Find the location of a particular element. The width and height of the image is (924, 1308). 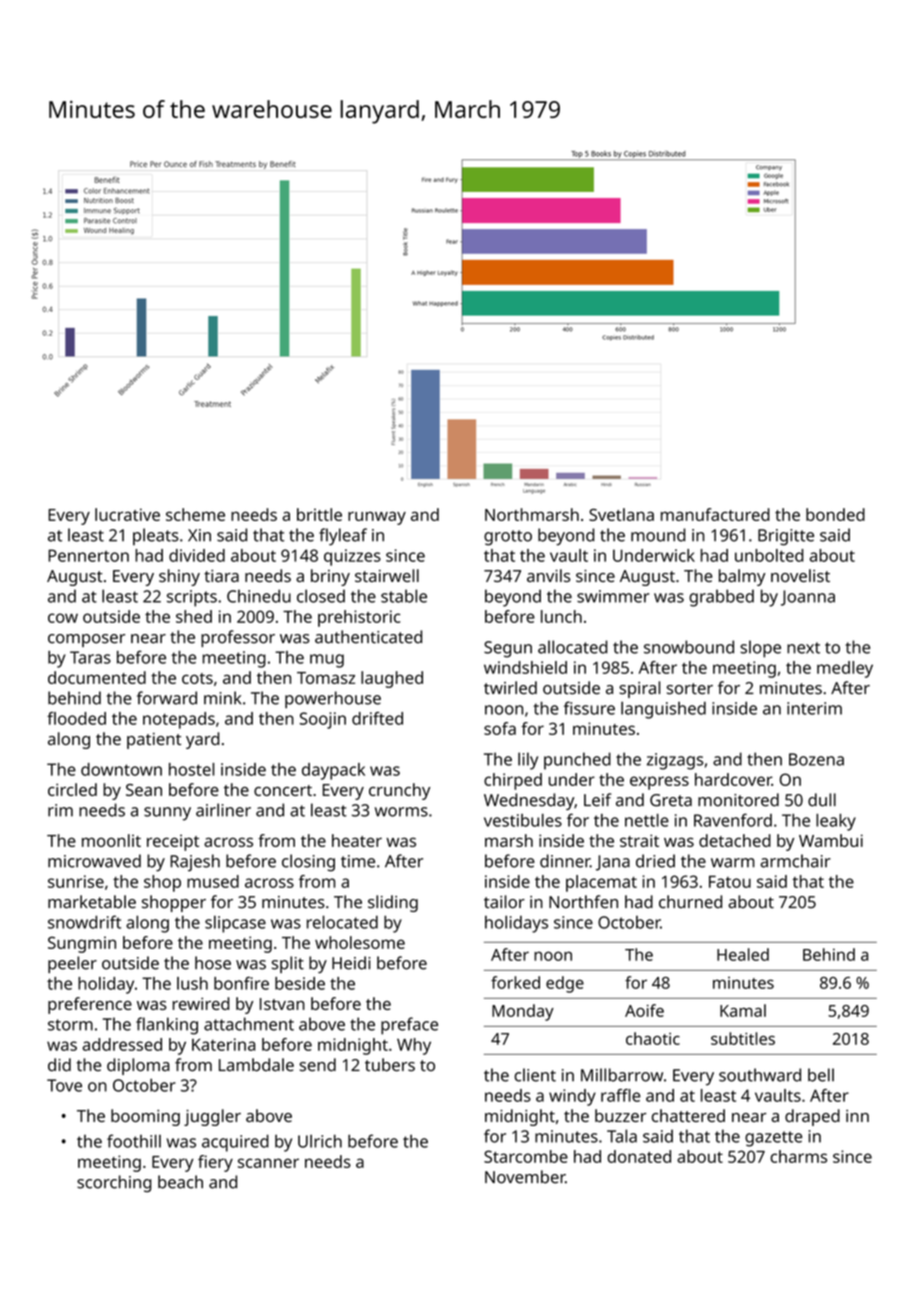

churned is located at coordinates (690, 902).
